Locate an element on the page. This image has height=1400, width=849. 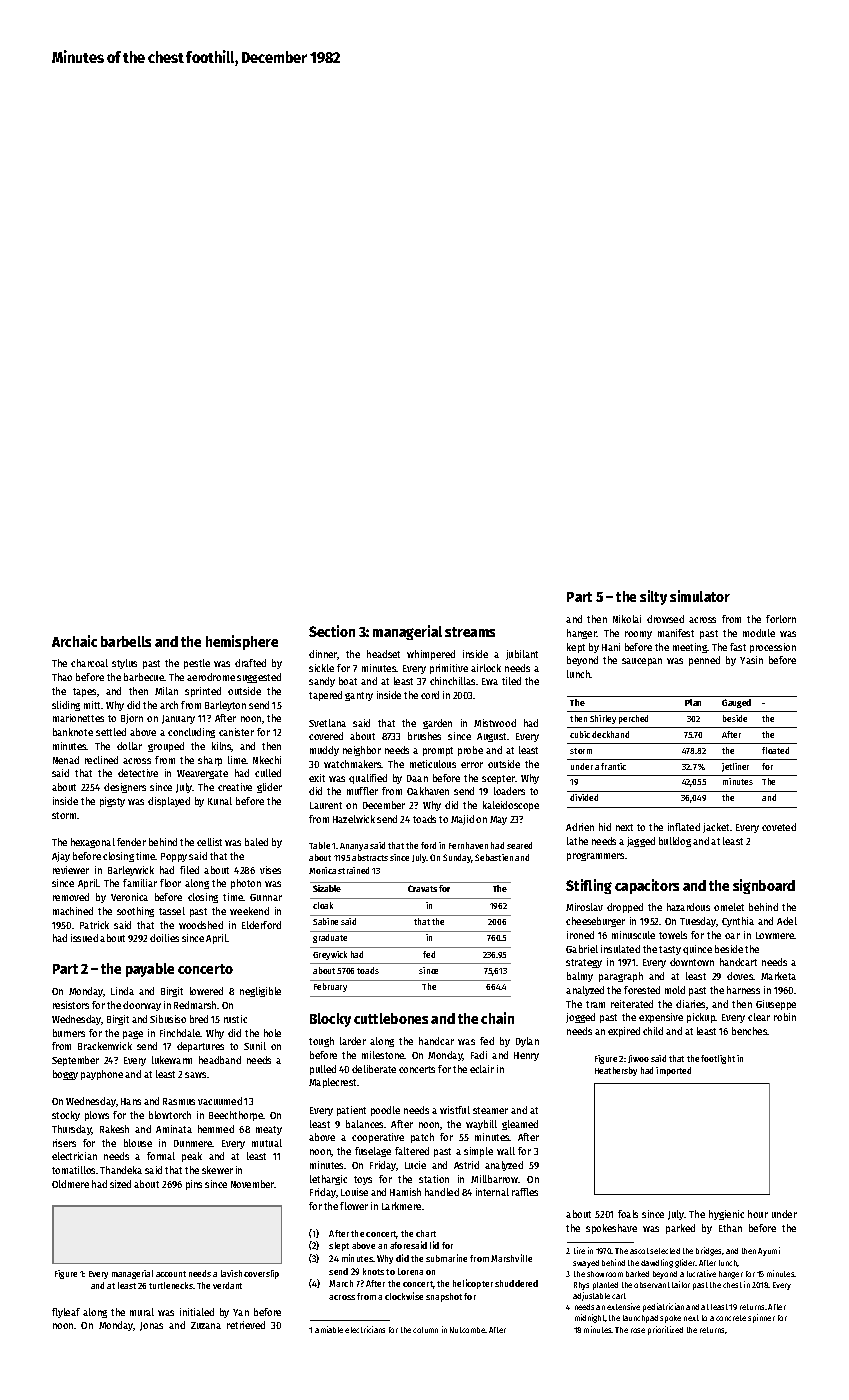
diaries is located at coordinates (690, 1004).
